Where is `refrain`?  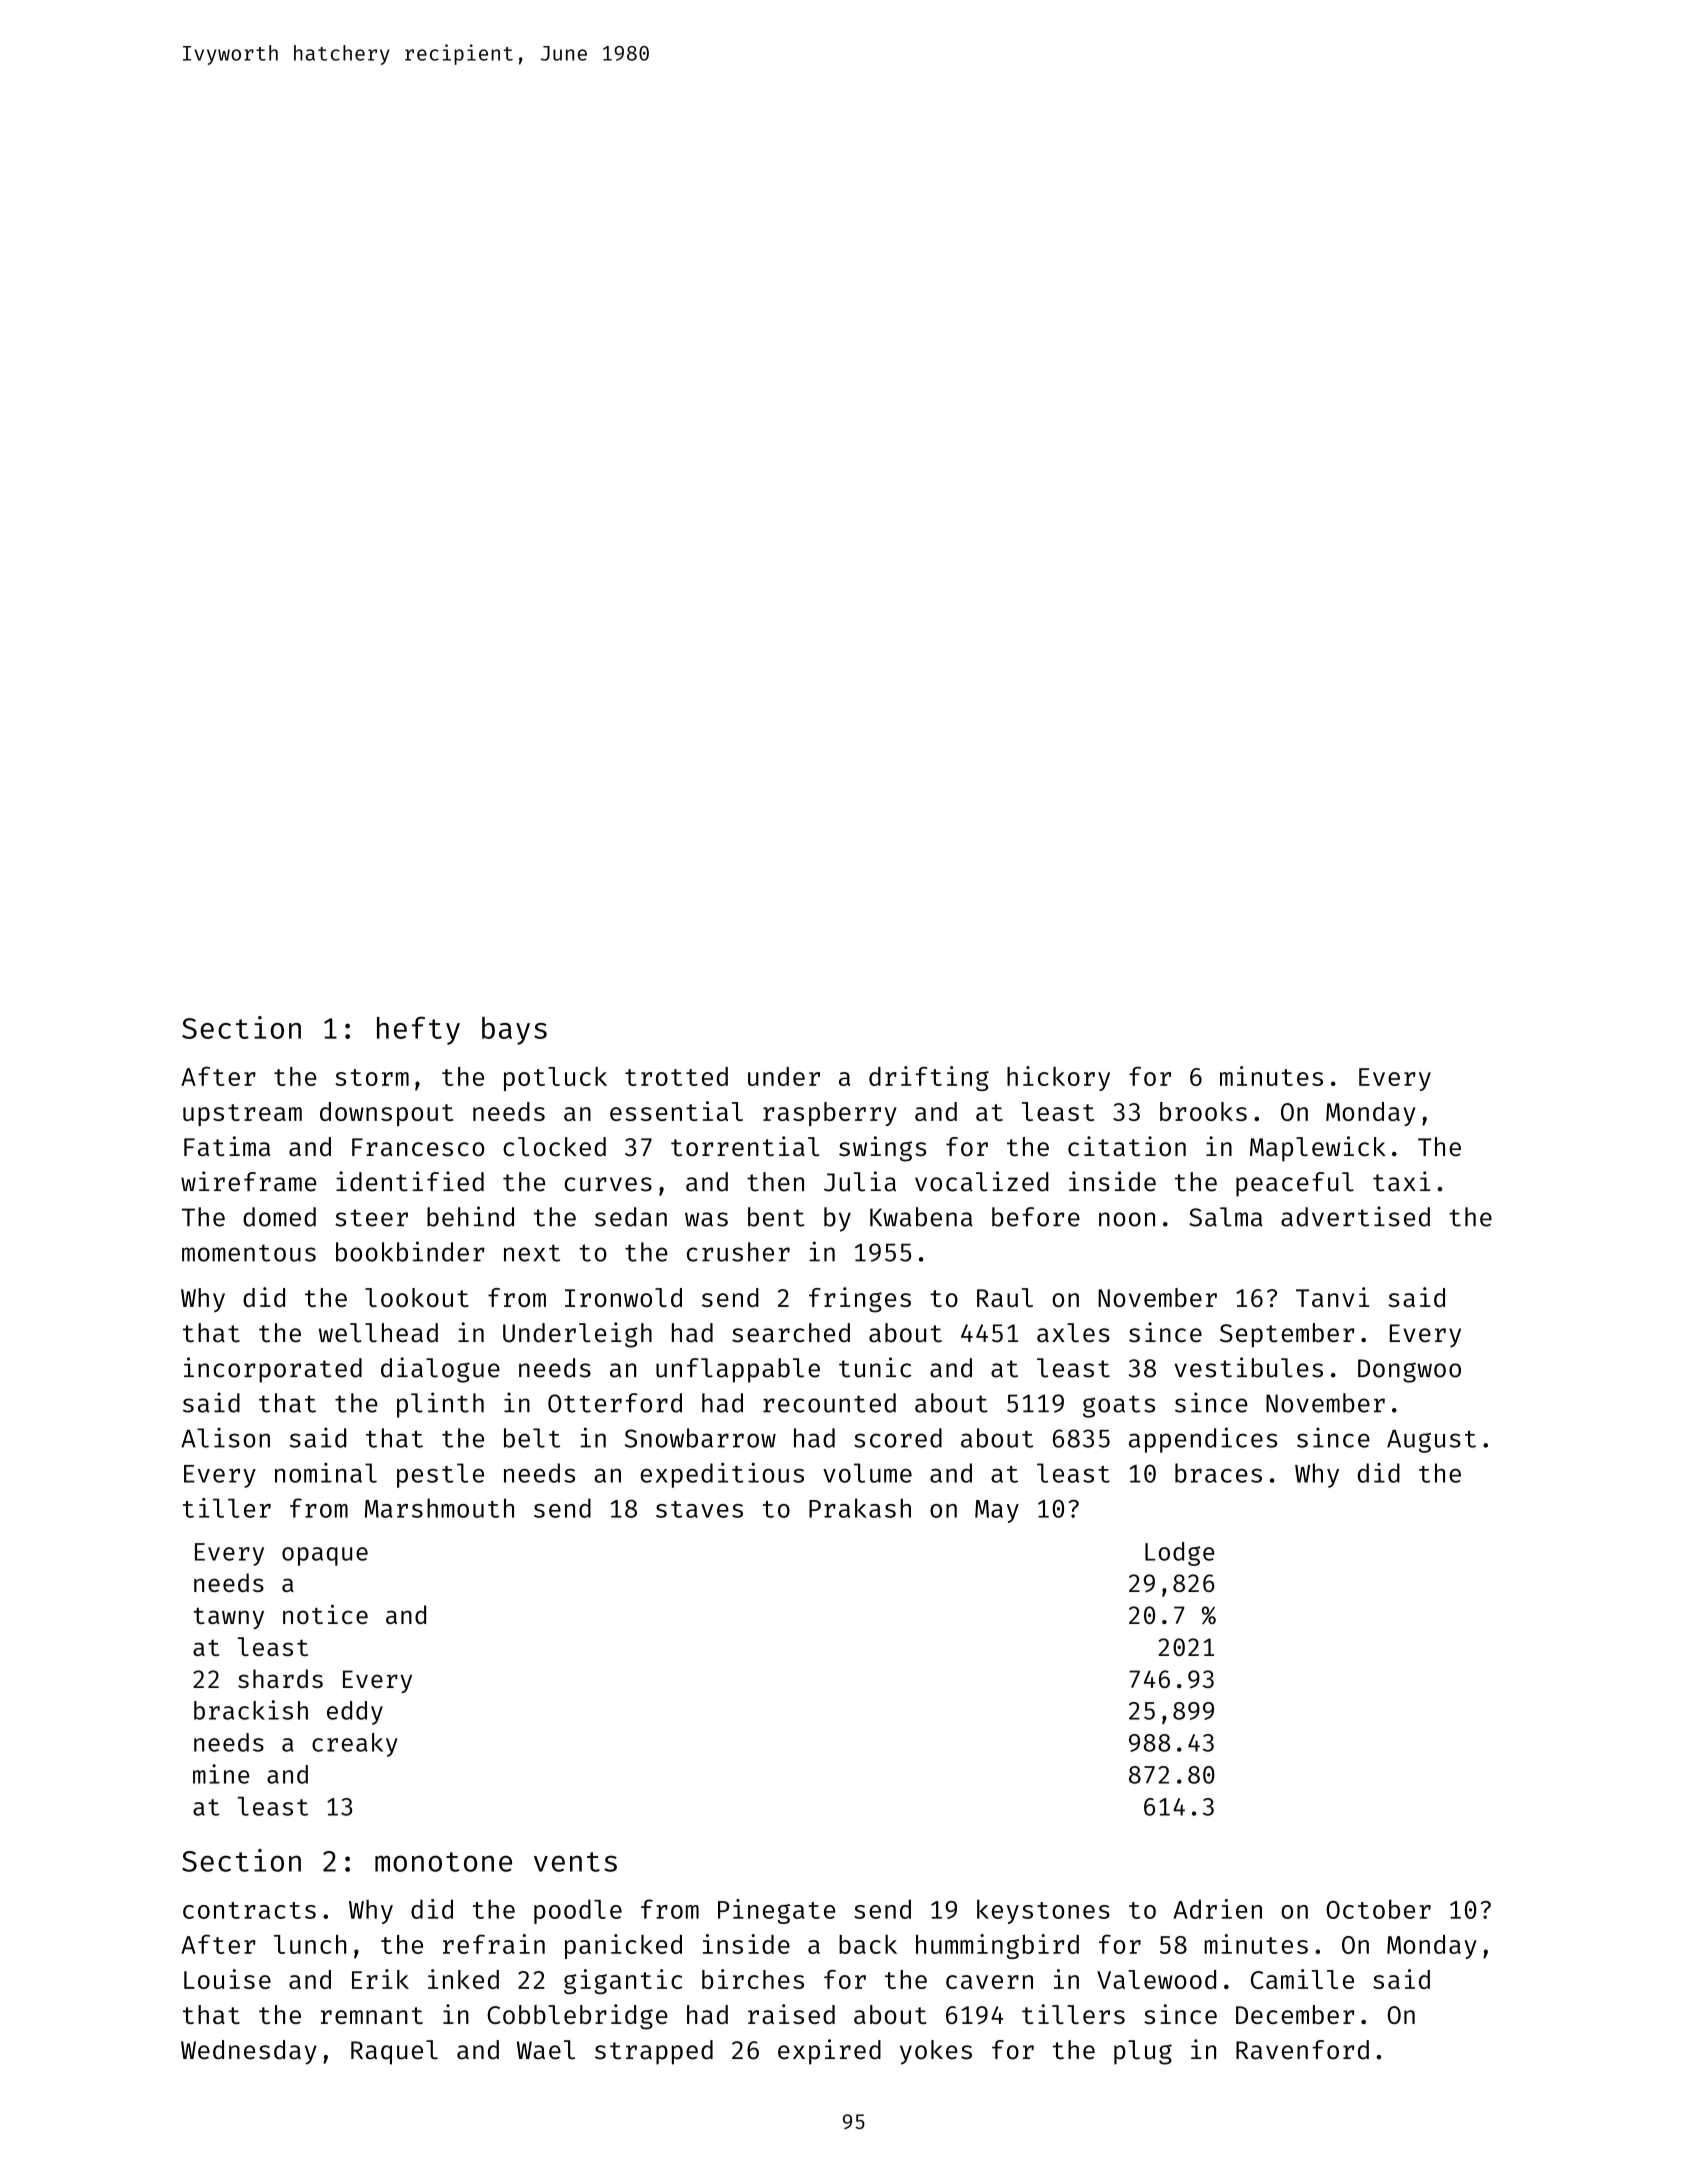
refrain is located at coordinates (494, 1944).
